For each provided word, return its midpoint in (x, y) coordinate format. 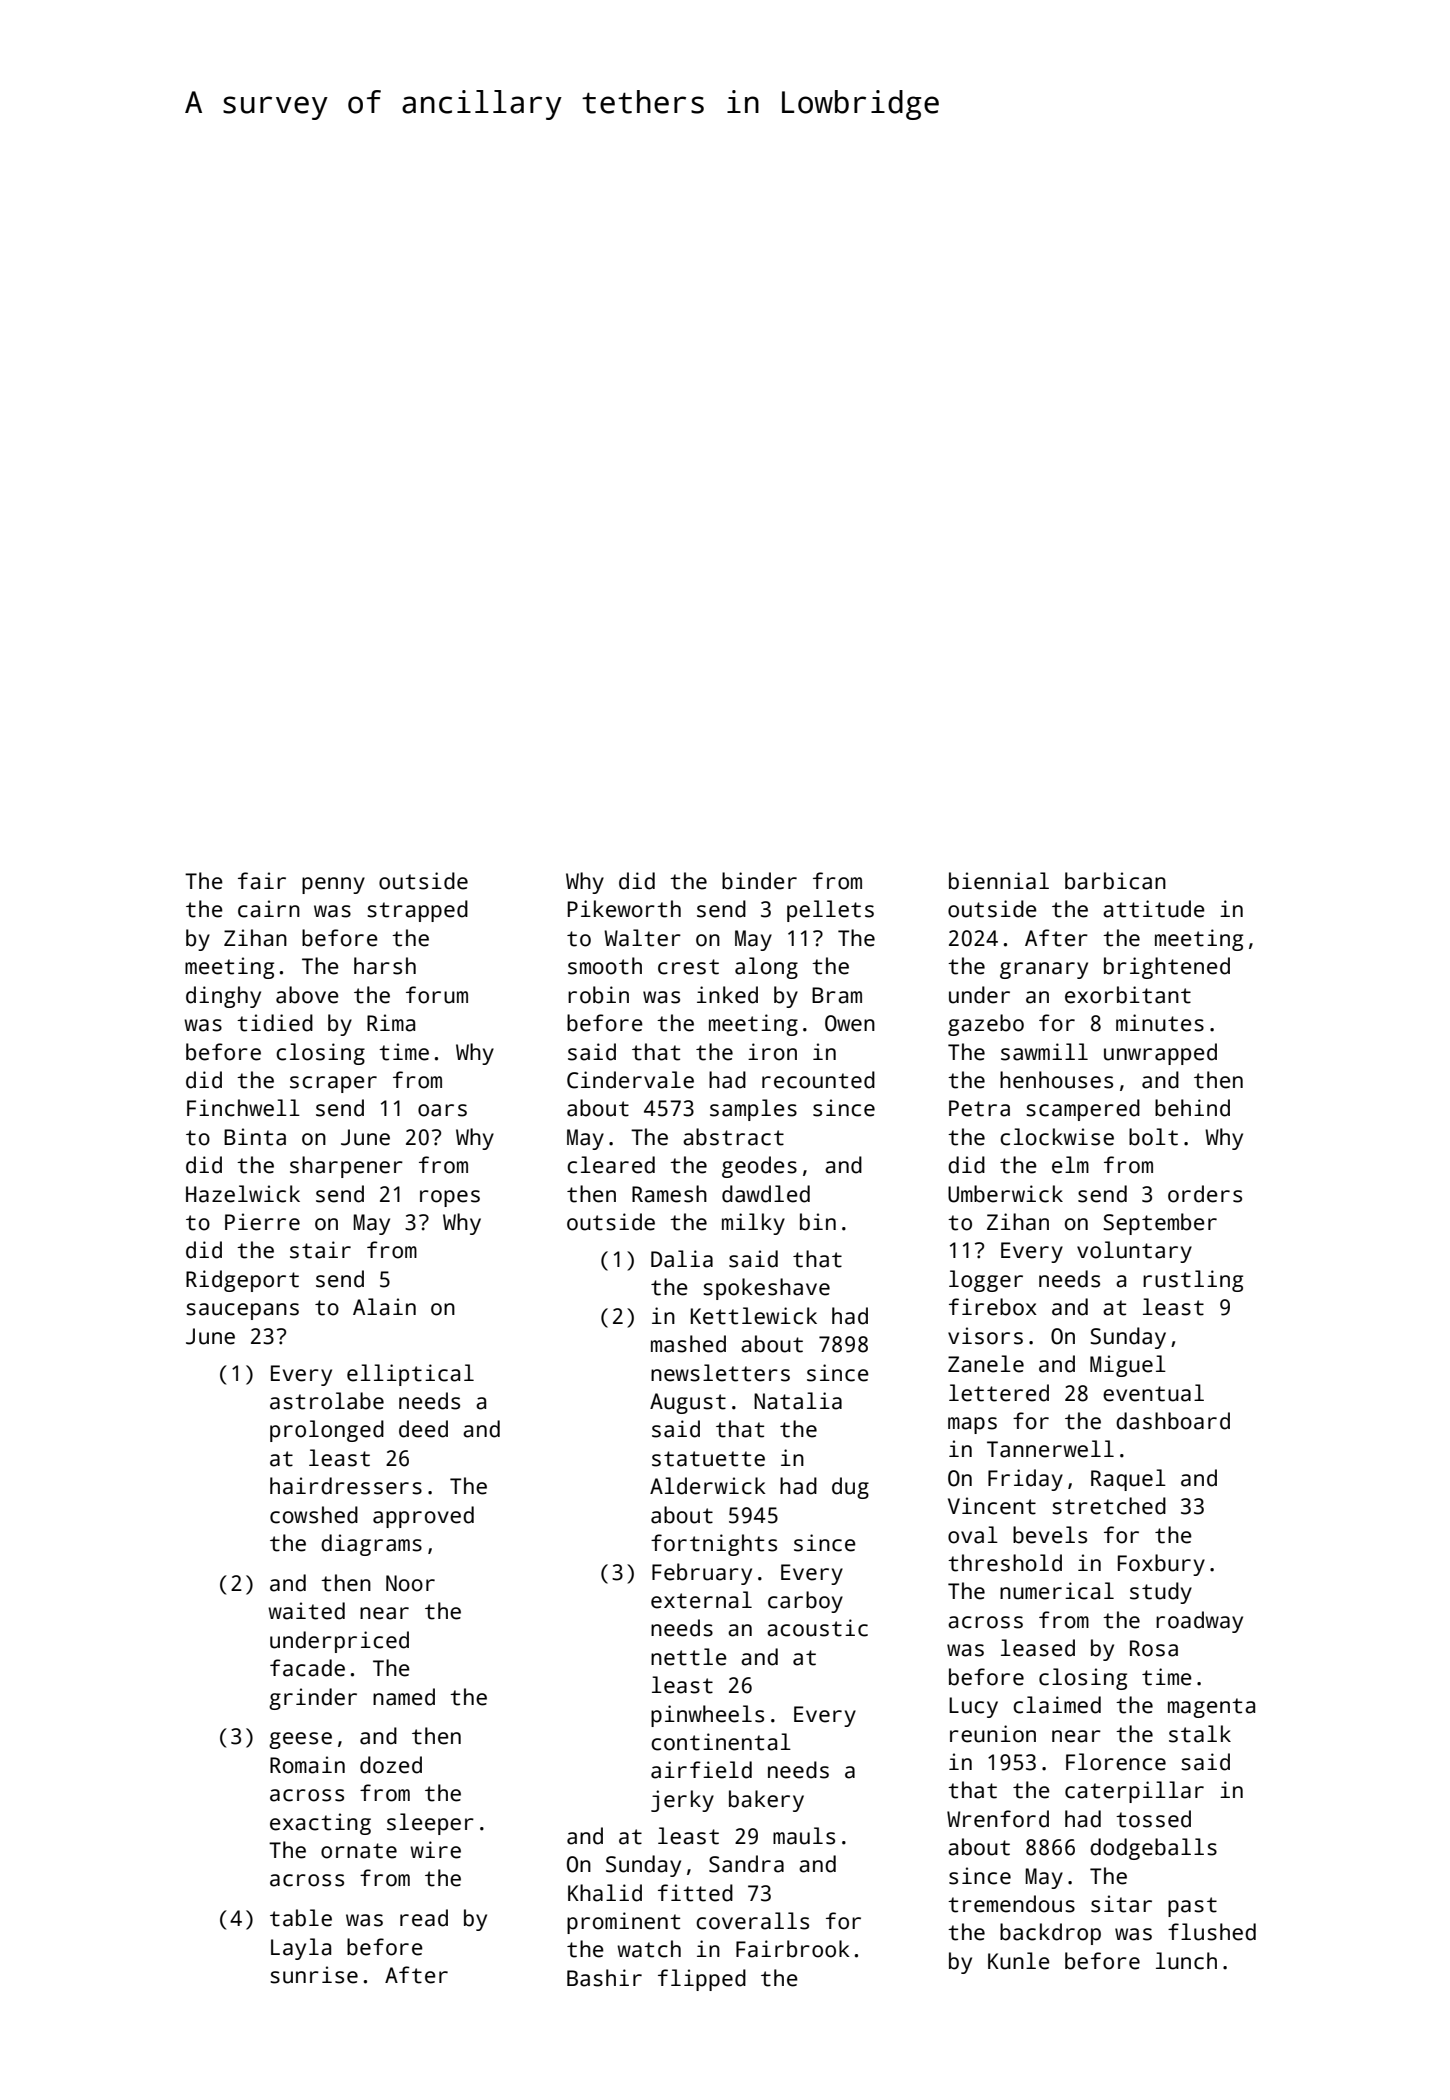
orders (1205, 1194)
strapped (417, 911)
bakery (766, 1801)
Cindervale (630, 1080)
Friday (1025, 1480)
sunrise (314, 1975)
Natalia (798, 1401)
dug (850, 1488)
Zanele (986, 1364)
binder (759, 881)
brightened (1167, 968)
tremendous (1011, 1904)
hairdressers (346, 1486)
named (404, 1697)
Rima (391, 1023)
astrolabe (327, 1401)
